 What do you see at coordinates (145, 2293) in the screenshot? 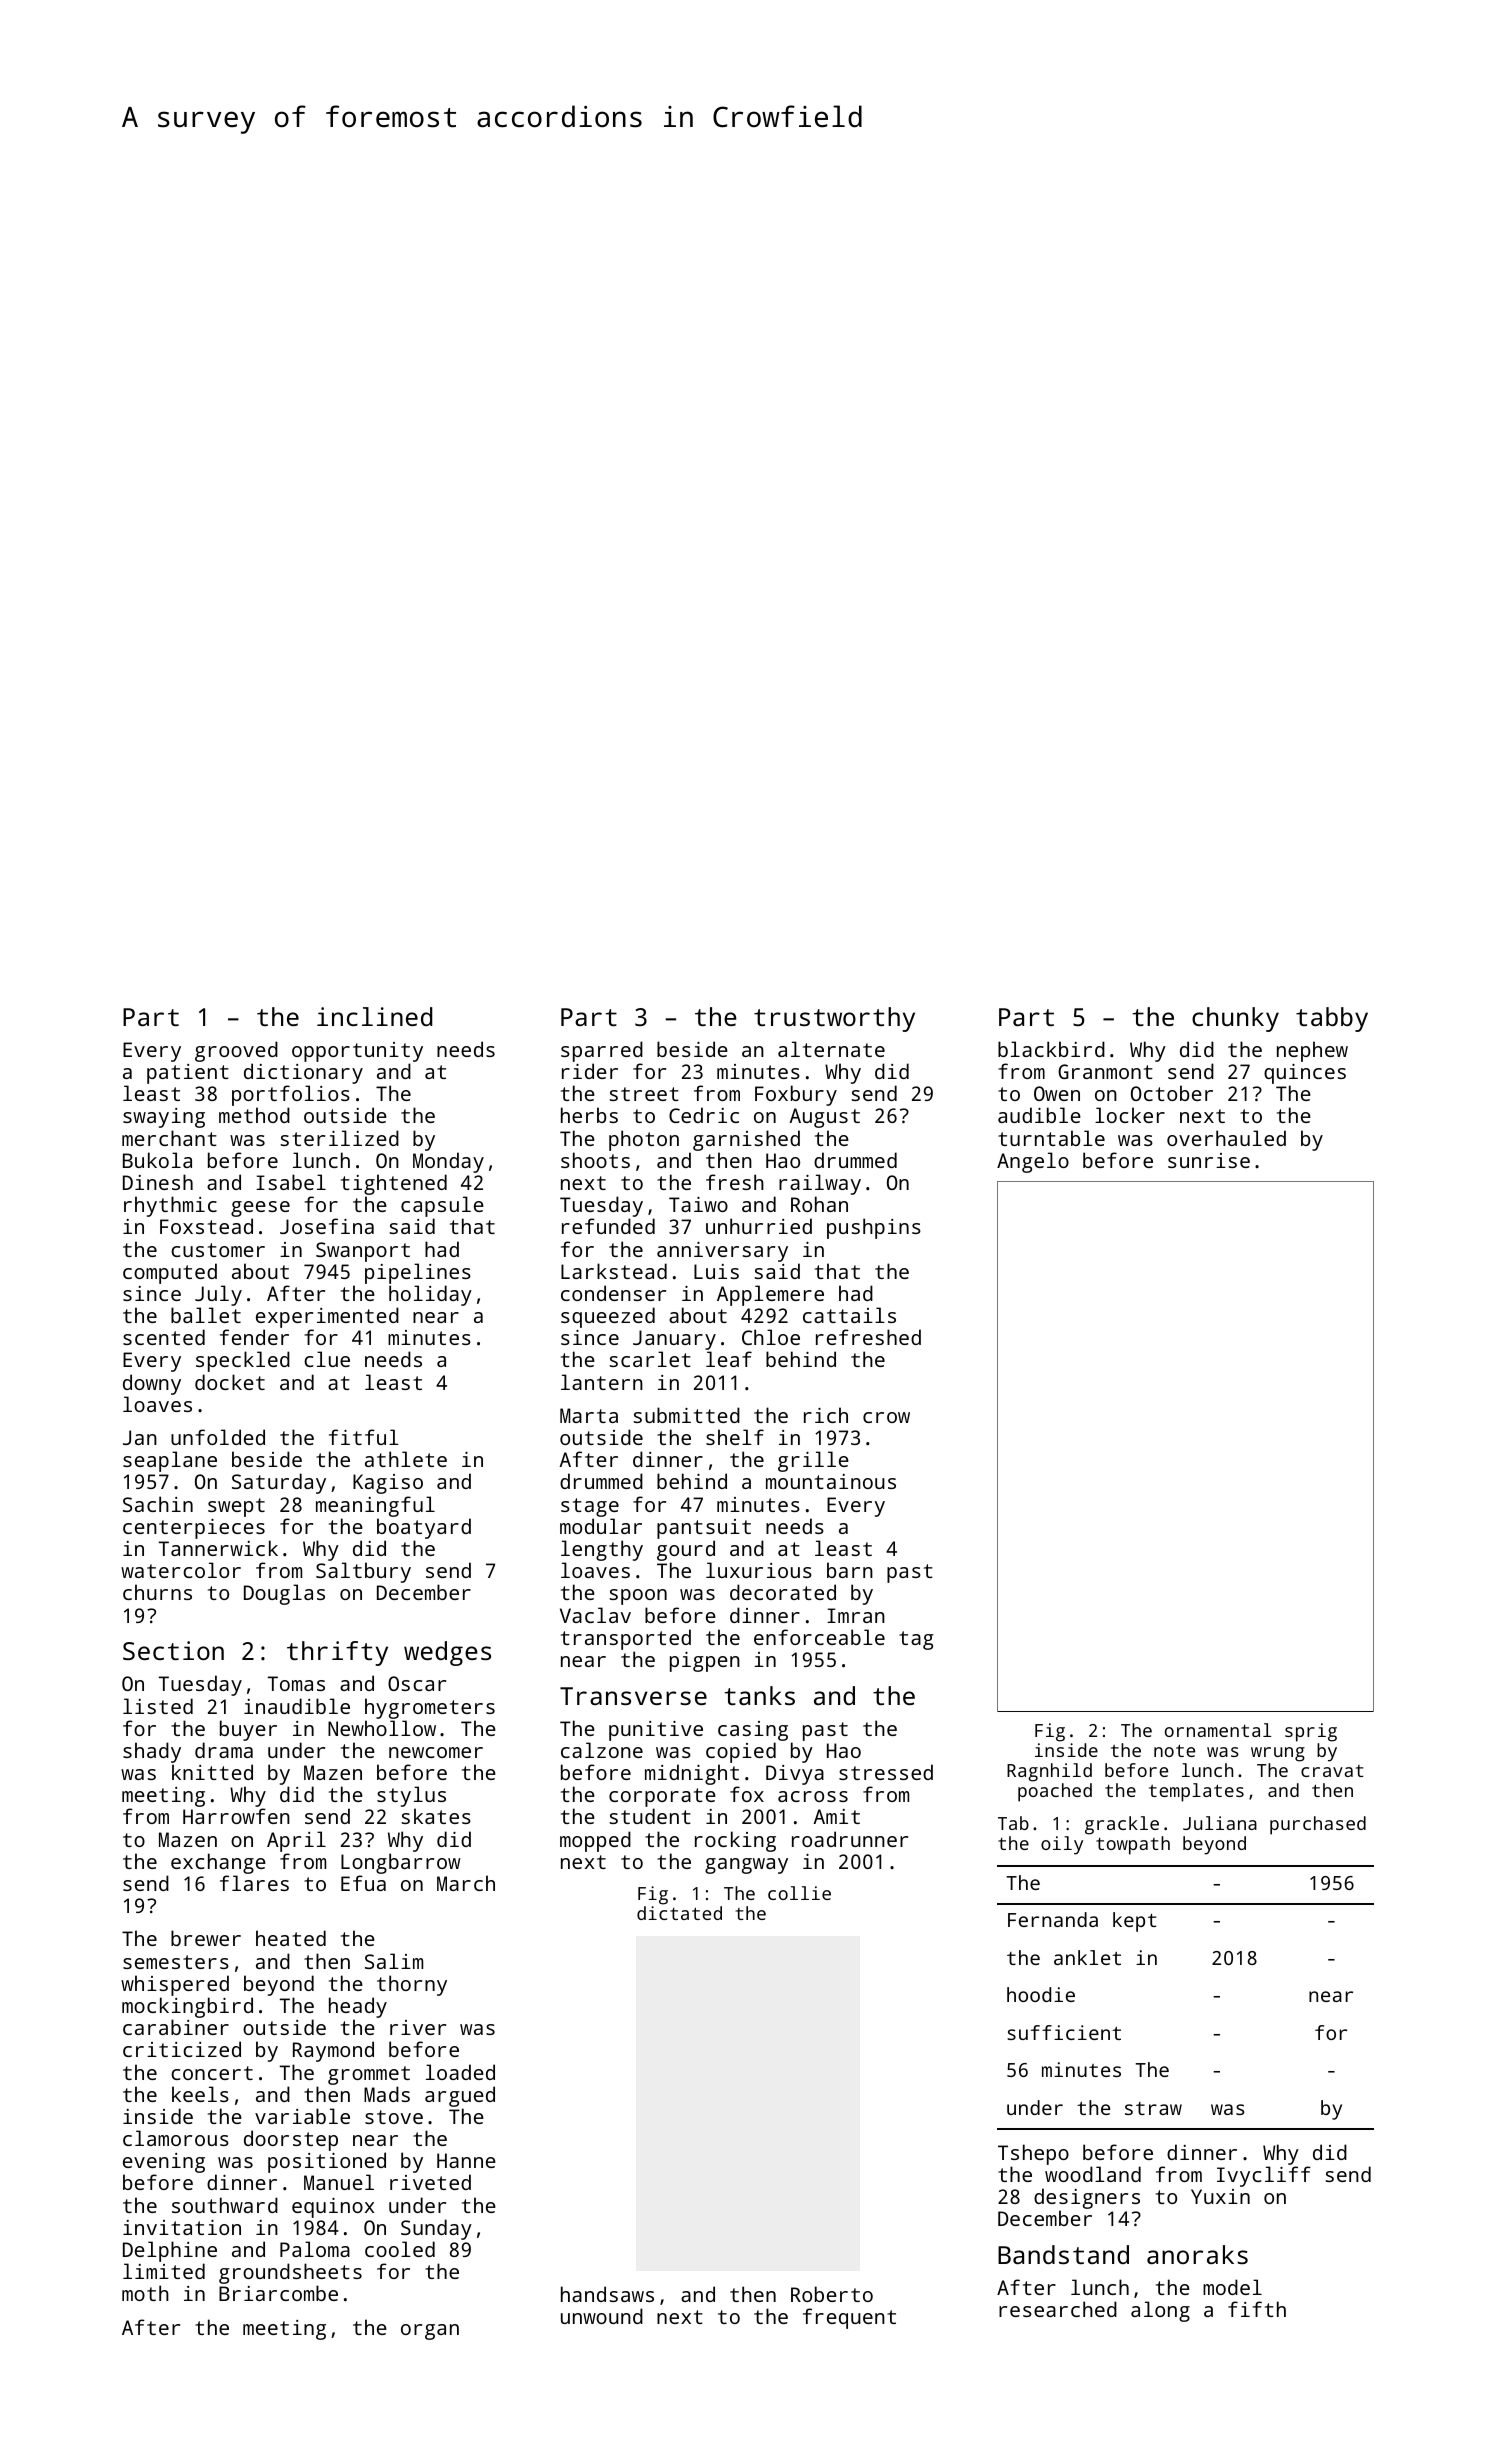
I see `moth` at bounding box center [145, 2293].
